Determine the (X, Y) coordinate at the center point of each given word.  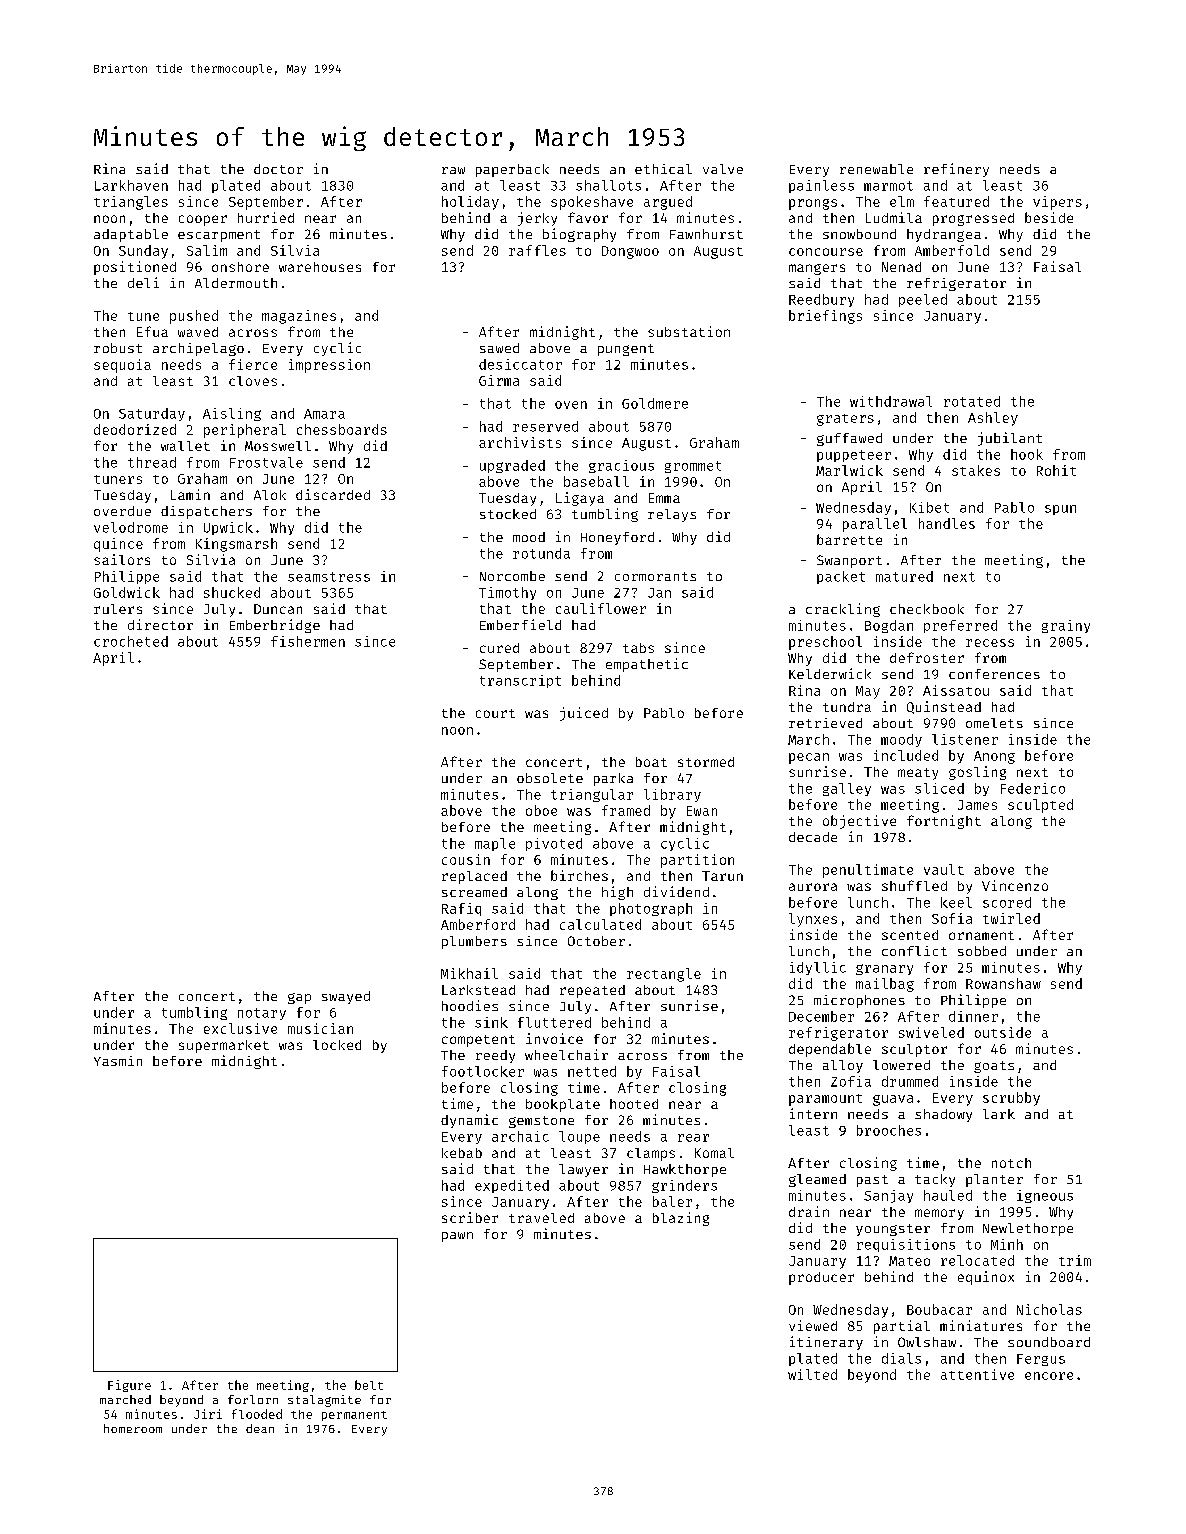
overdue (122, 511)
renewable (876, 169)
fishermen (308, 641)
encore (1049, 1376)
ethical (663, 169)
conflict (914, 951)
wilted (812, 1374)
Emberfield (520, 624)
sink (491, 1022)
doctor (278, 169)
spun (1060, 510)
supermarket (224, 1046)
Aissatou (956, 690)
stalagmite (324, 1401)
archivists (520, 442)
